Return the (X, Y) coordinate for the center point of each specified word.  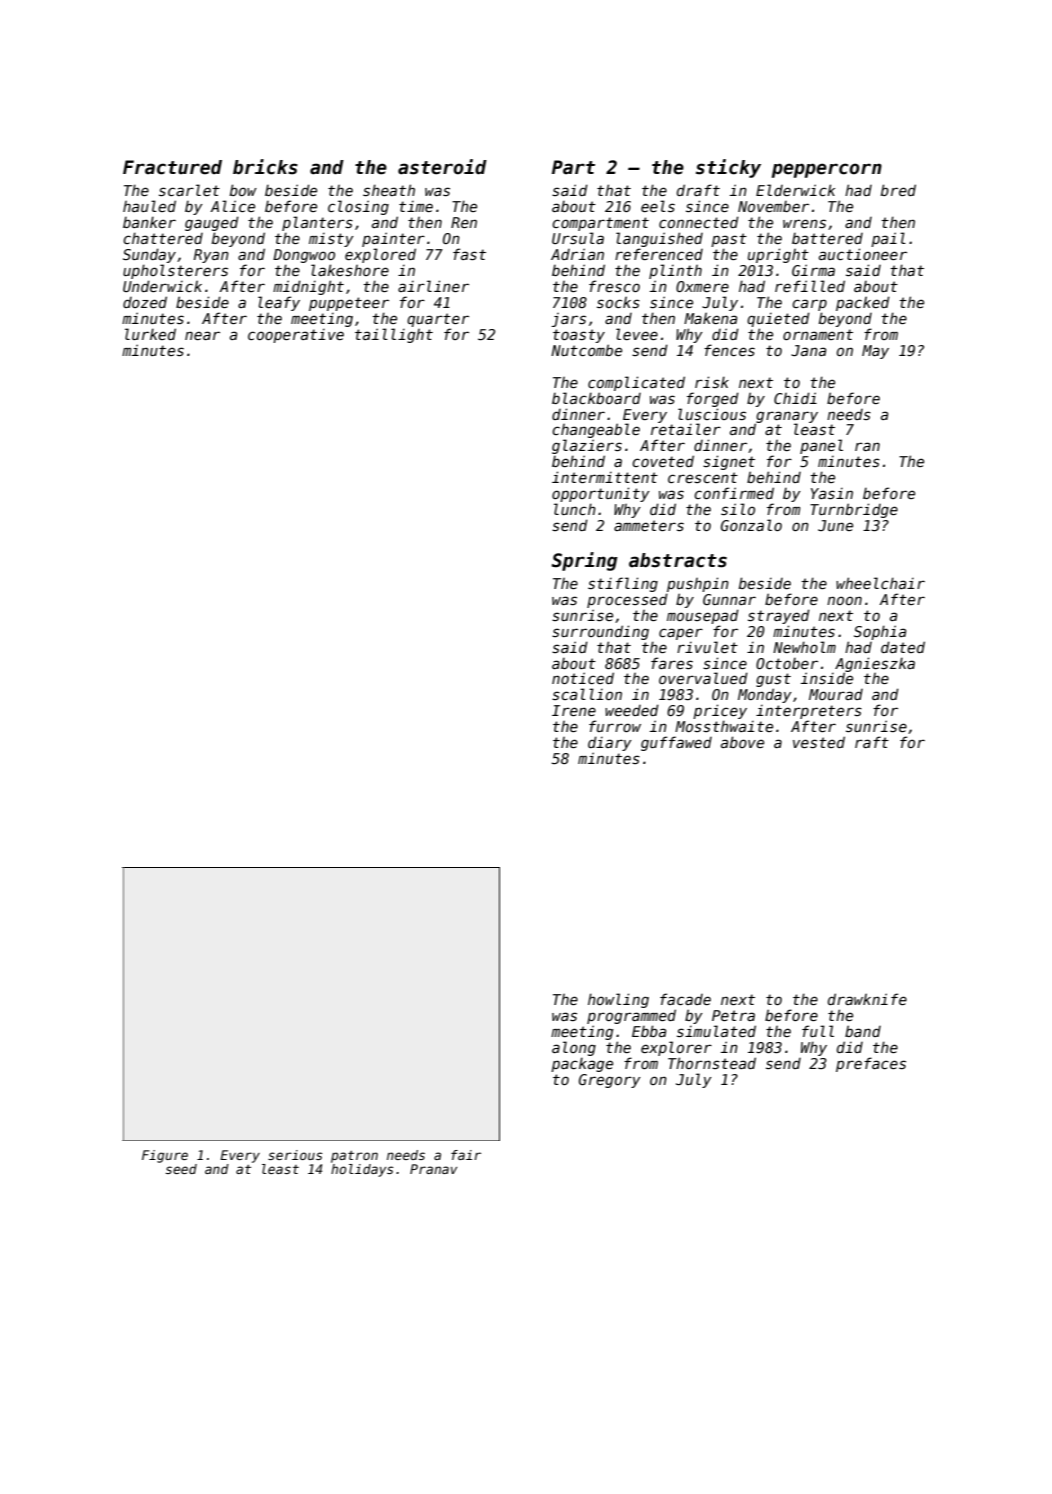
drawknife (867, 999)
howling (618, 1000)
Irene (574, 710)
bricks (265, 167)
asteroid (442, 167)
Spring (585, 561)
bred (898, 190)
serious (295, 1155)
